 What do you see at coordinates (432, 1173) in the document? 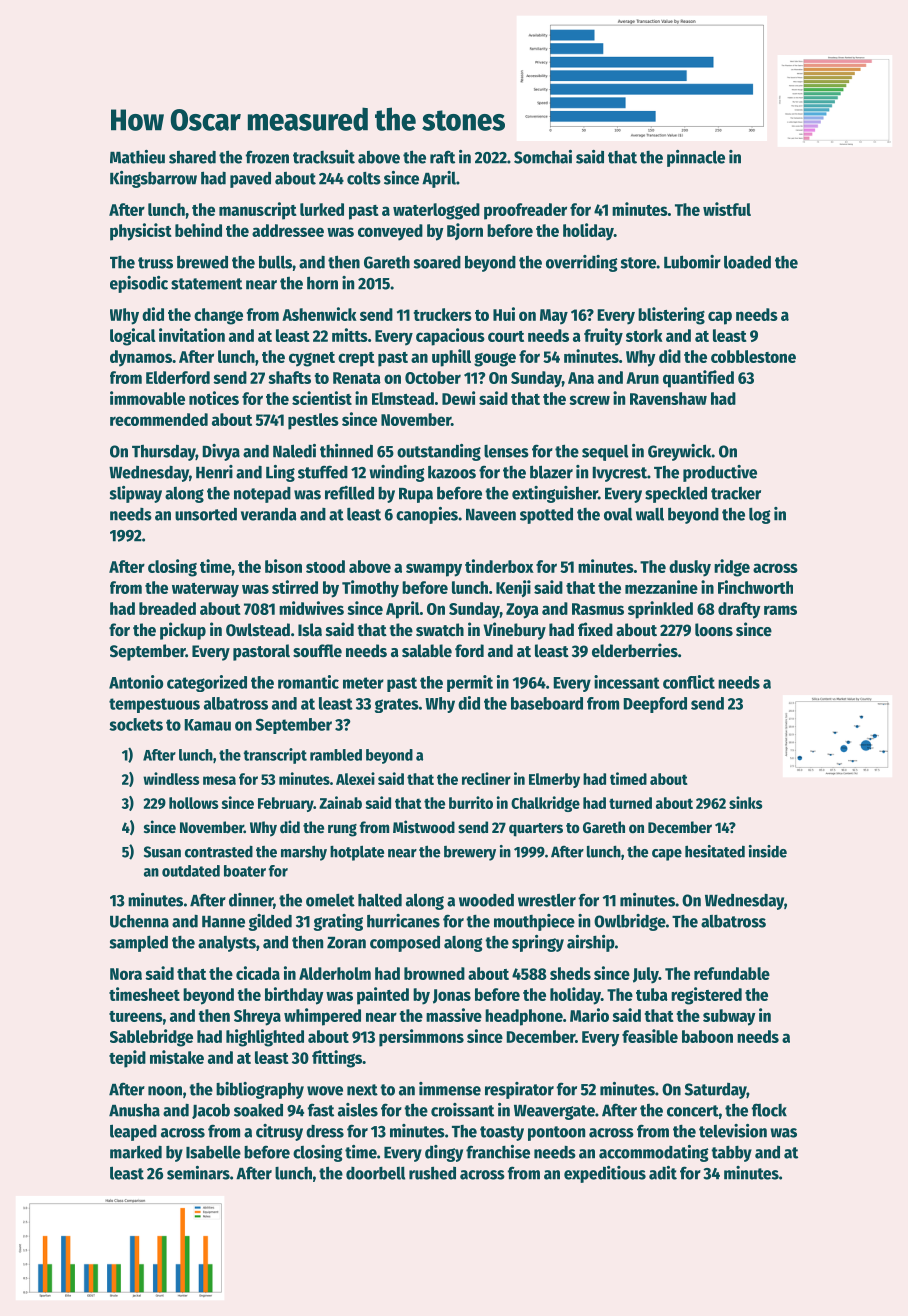
I see `rushed` at bounding box center [432, 1173].
